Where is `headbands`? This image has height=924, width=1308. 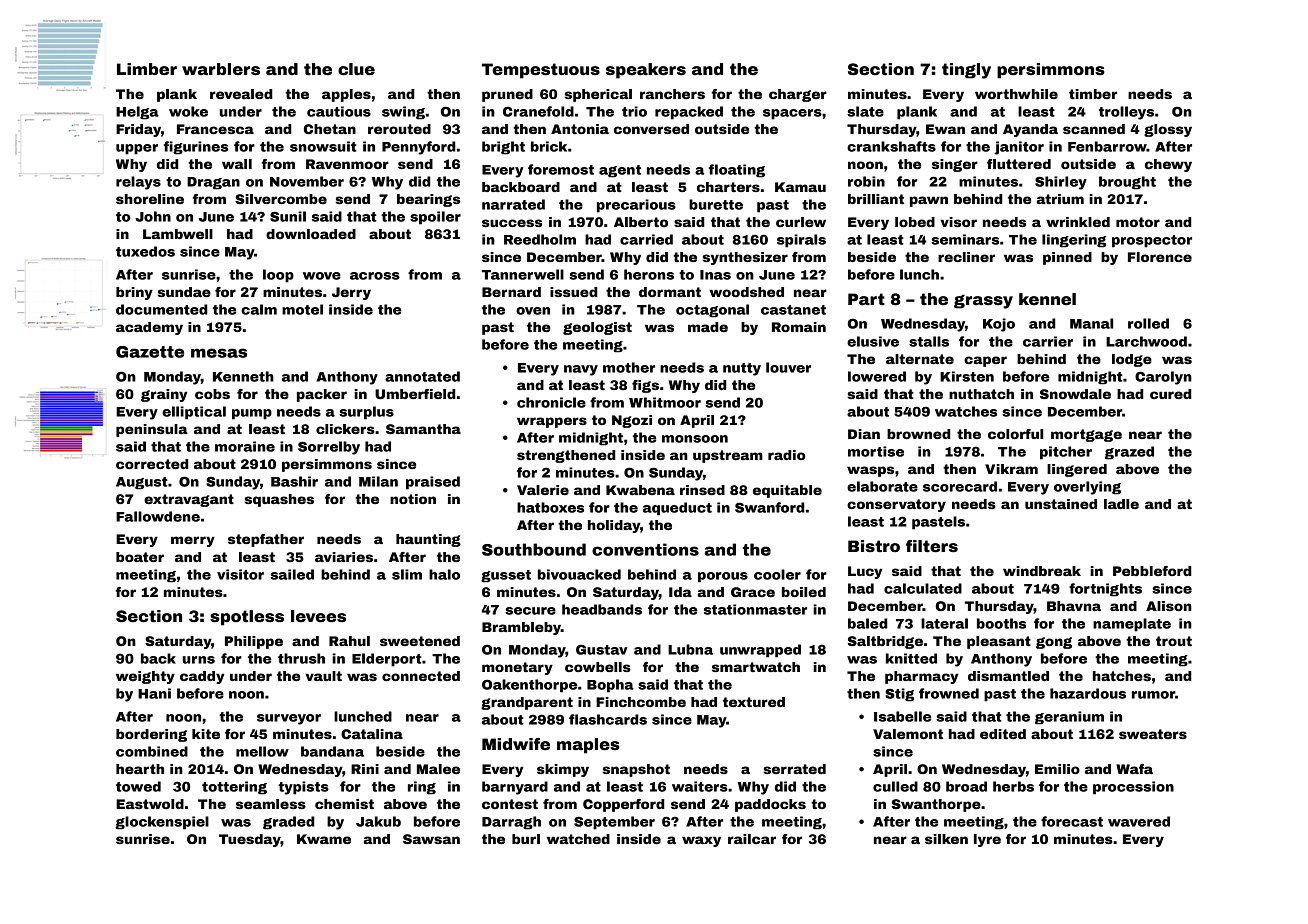
headbands is located at coordinates (602, 609).
